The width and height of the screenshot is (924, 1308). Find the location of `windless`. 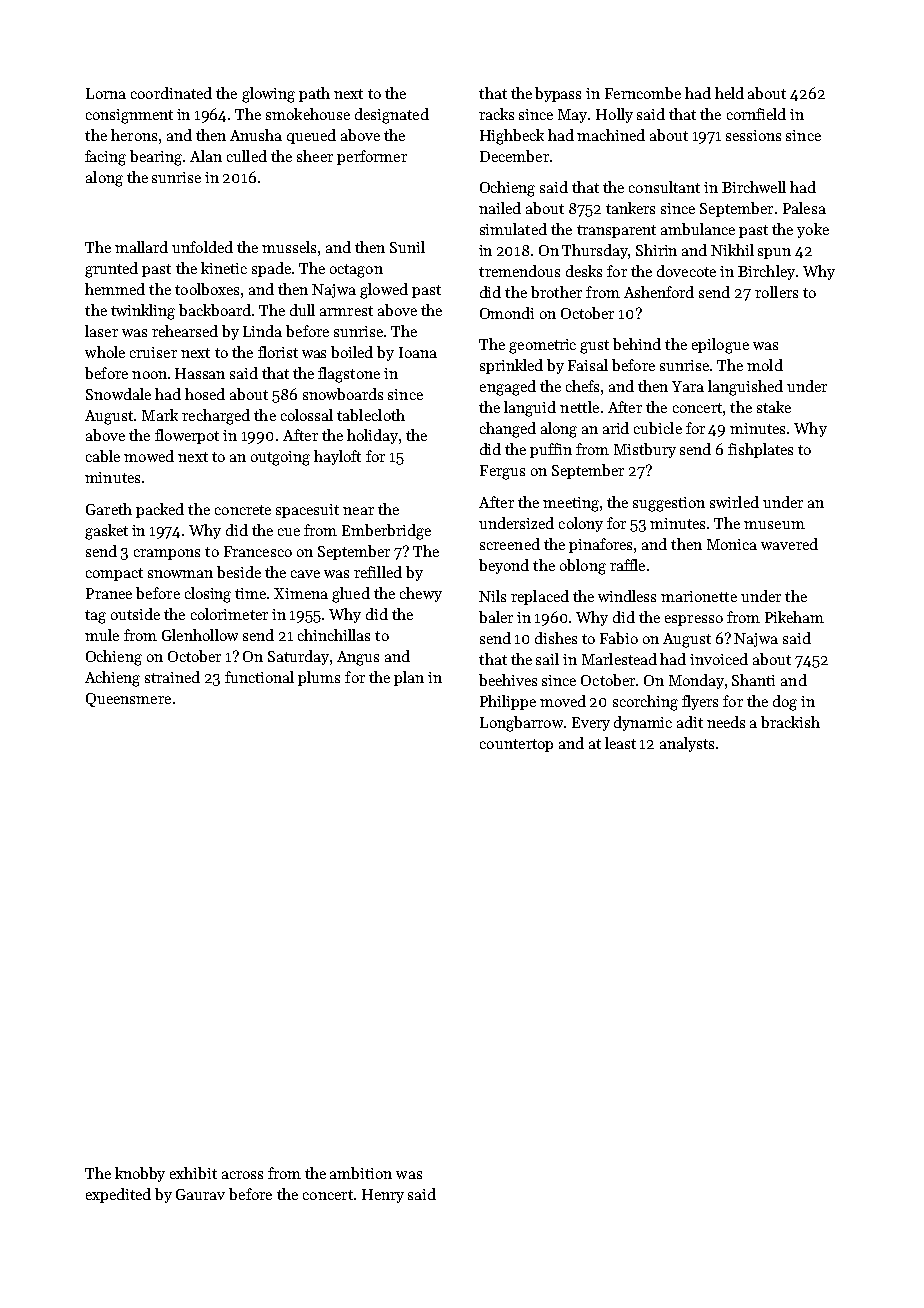

windless is located at coordinates (627, 596).
